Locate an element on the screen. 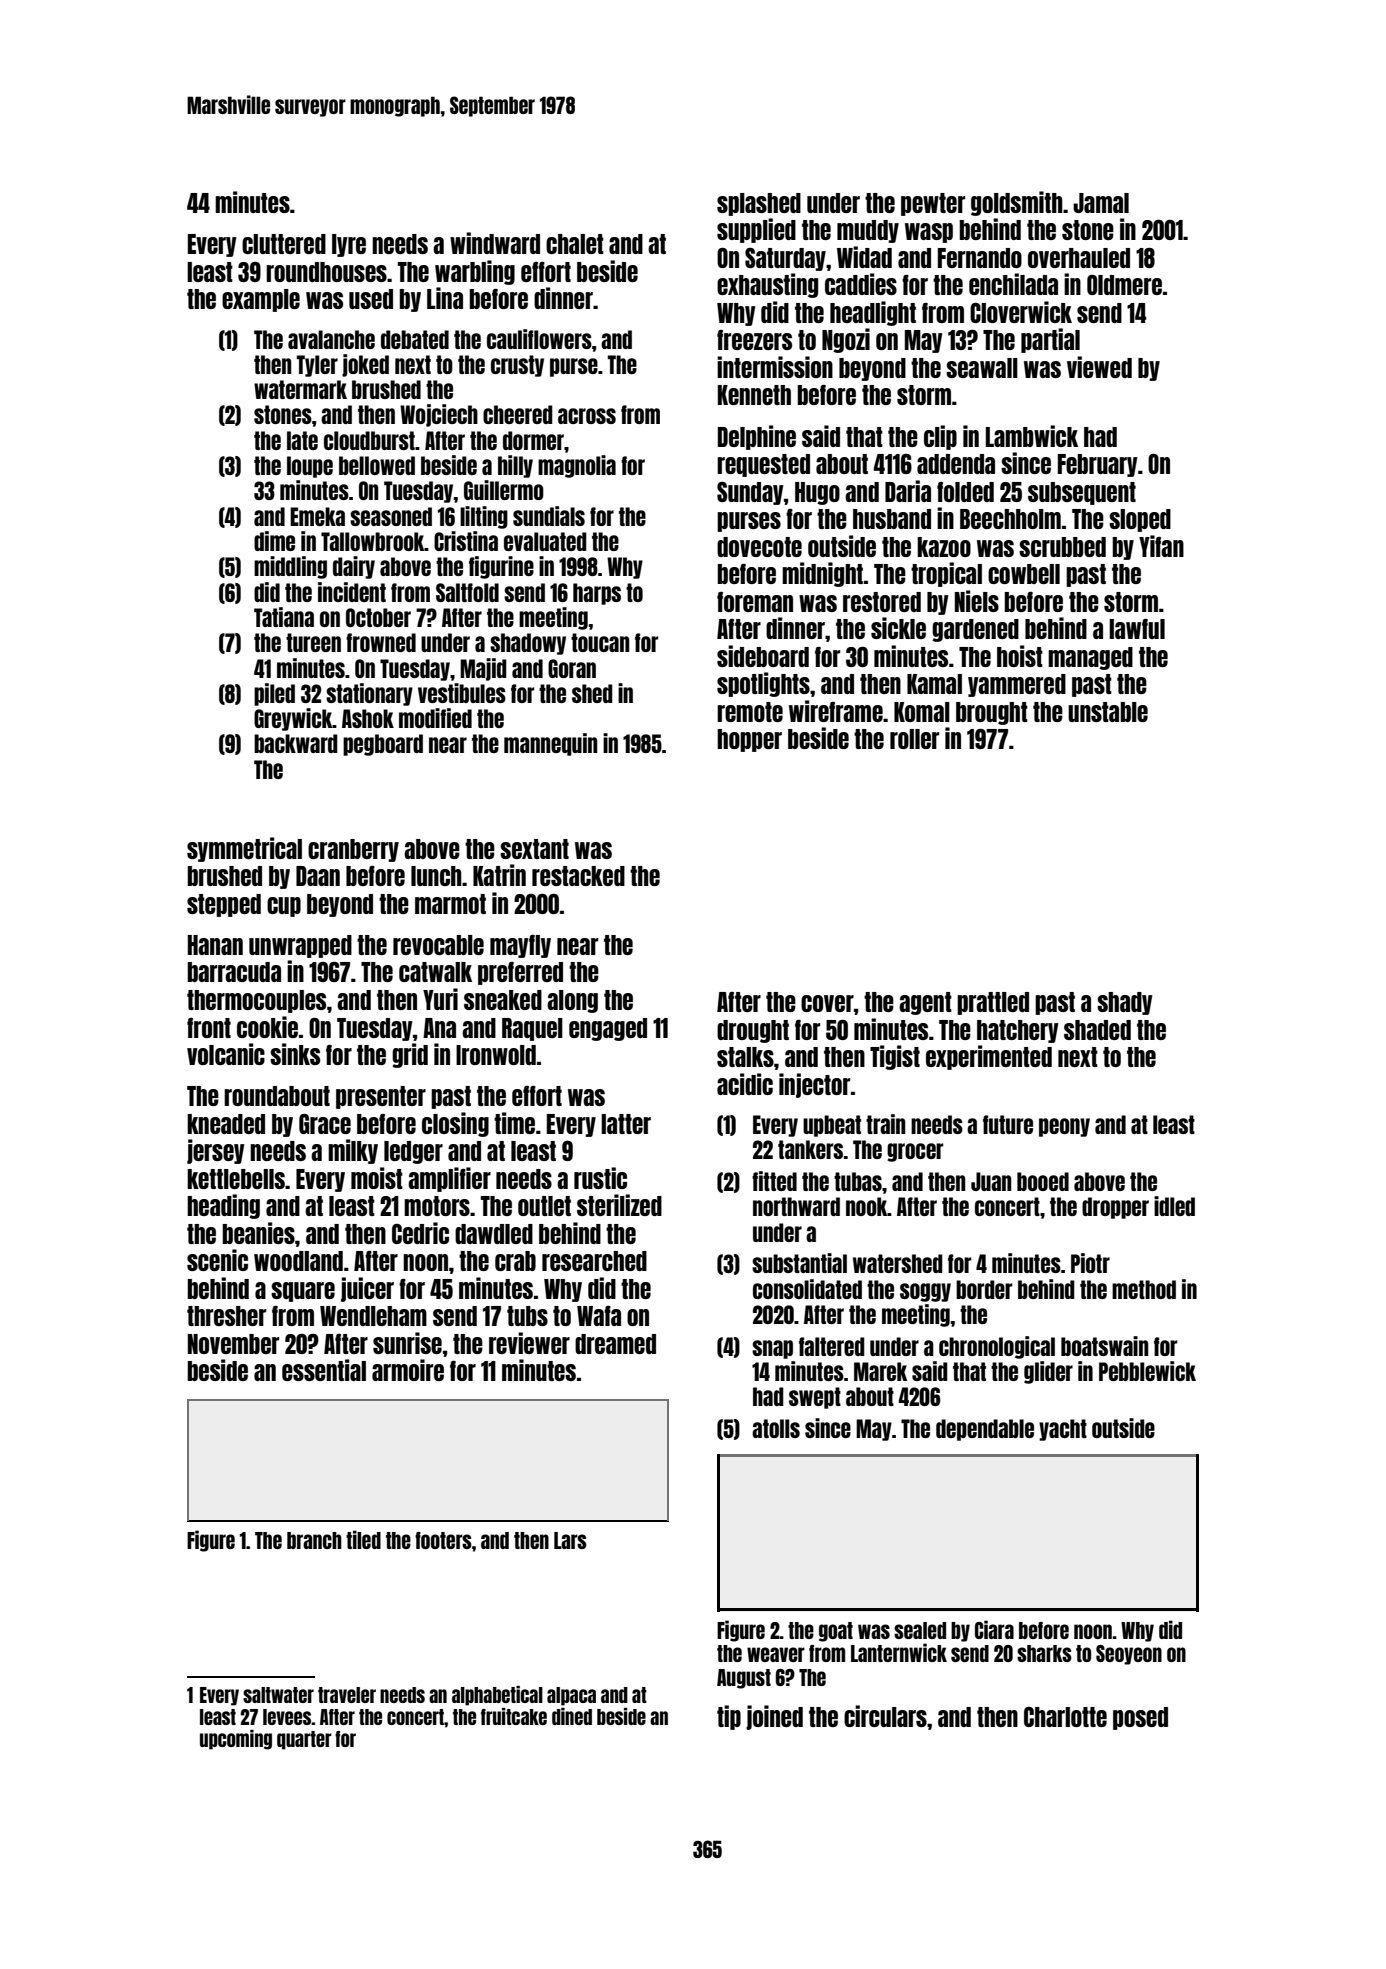 The image size is (1386, 1969). Wojciech is located at coordinates (439, 415).
